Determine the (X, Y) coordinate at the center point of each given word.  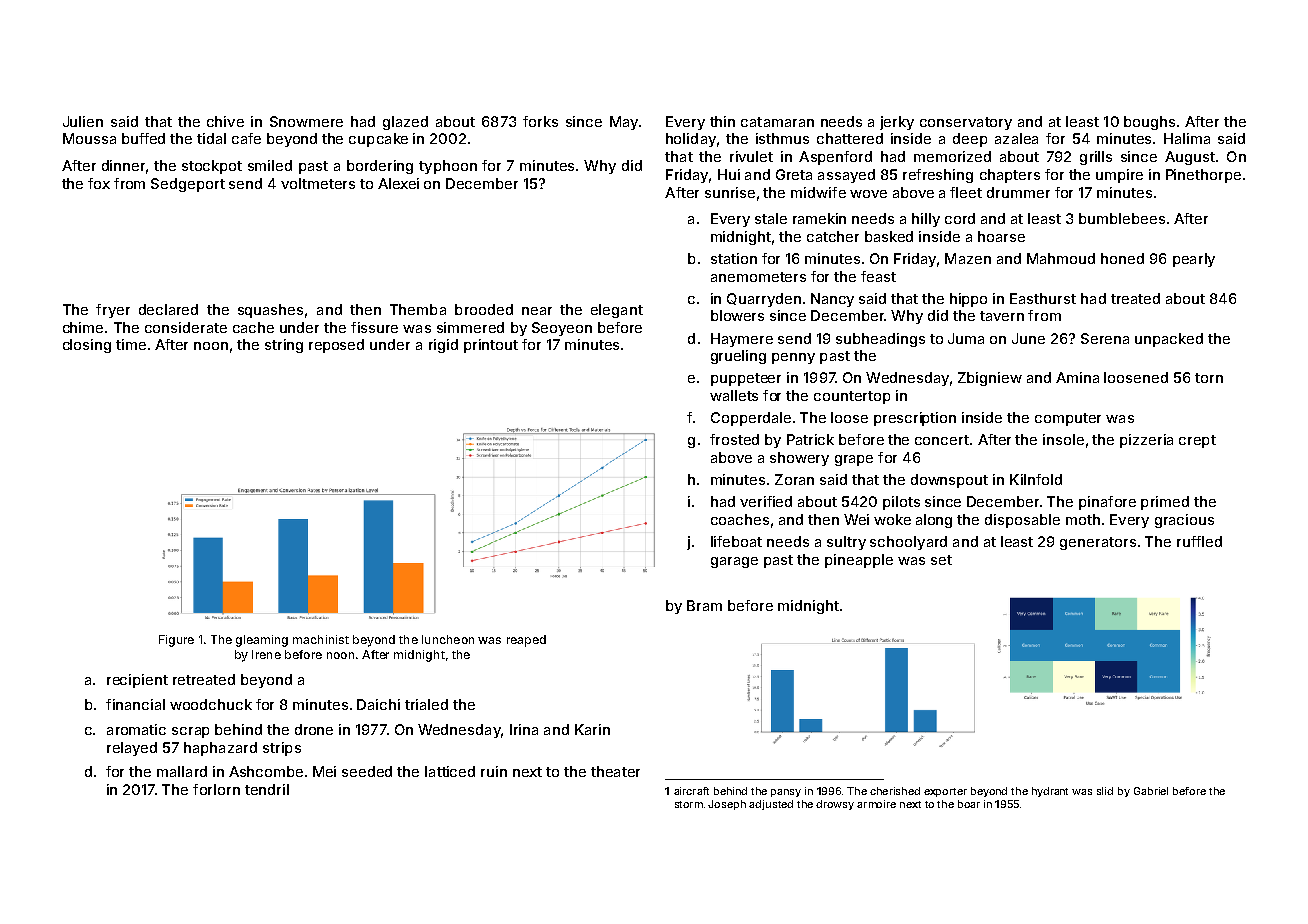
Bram (704, 605)
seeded (367, 771)
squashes (270, 311)
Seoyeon (562, 329)
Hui (729, 174)
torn (1209, 378)
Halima (1187, 138)
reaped (526, 641)
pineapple (859, 561)
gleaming (262, 641)
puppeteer (746, 379)
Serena (1105, 338)
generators (1098, 543)
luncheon (448, 639)
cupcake (378, 140)
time (131, 344)
